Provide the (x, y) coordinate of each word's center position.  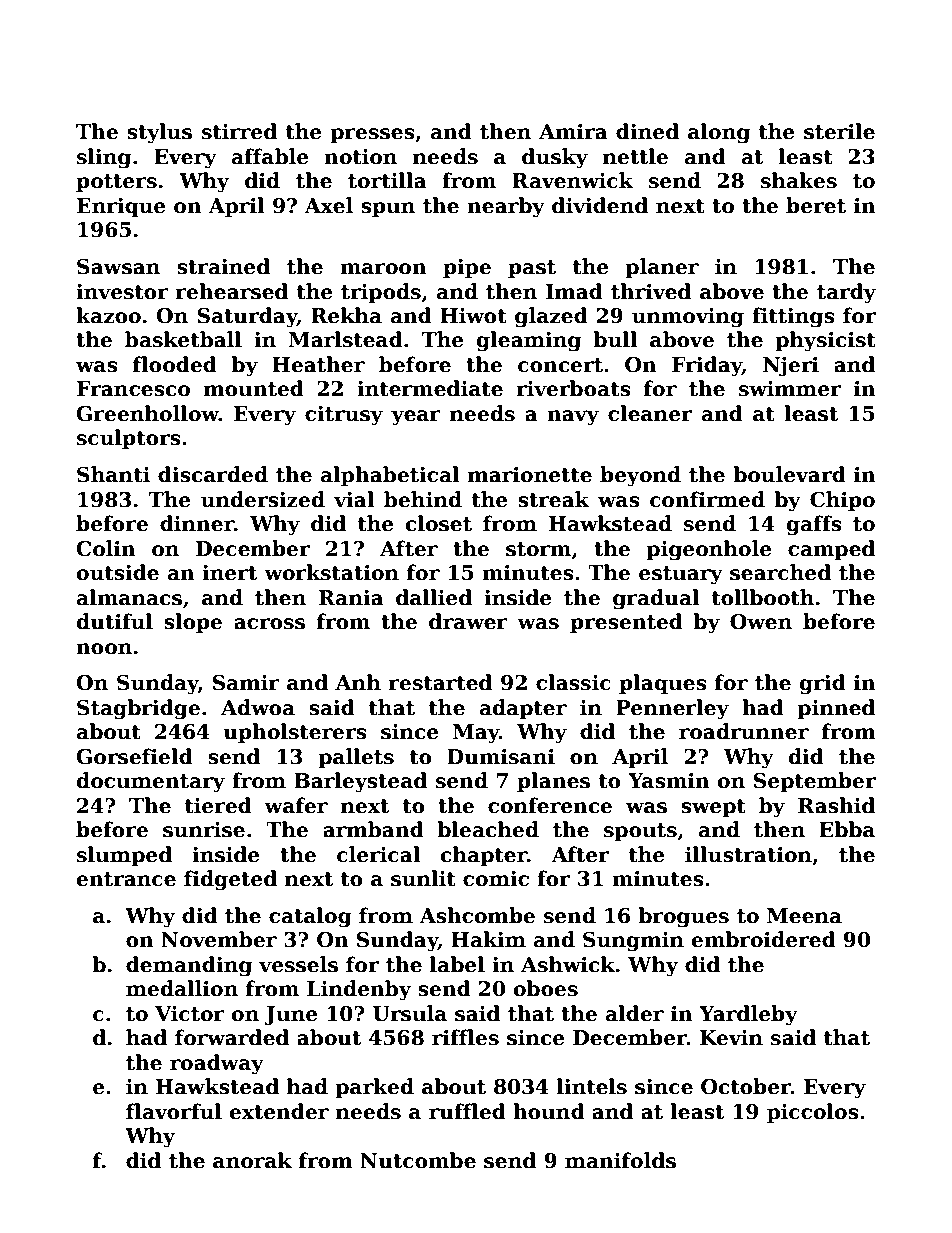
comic (496, 879)
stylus (159, 133)
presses (372, 135)
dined (647, 131)
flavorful (174, 1111)
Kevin (731, 1038)
